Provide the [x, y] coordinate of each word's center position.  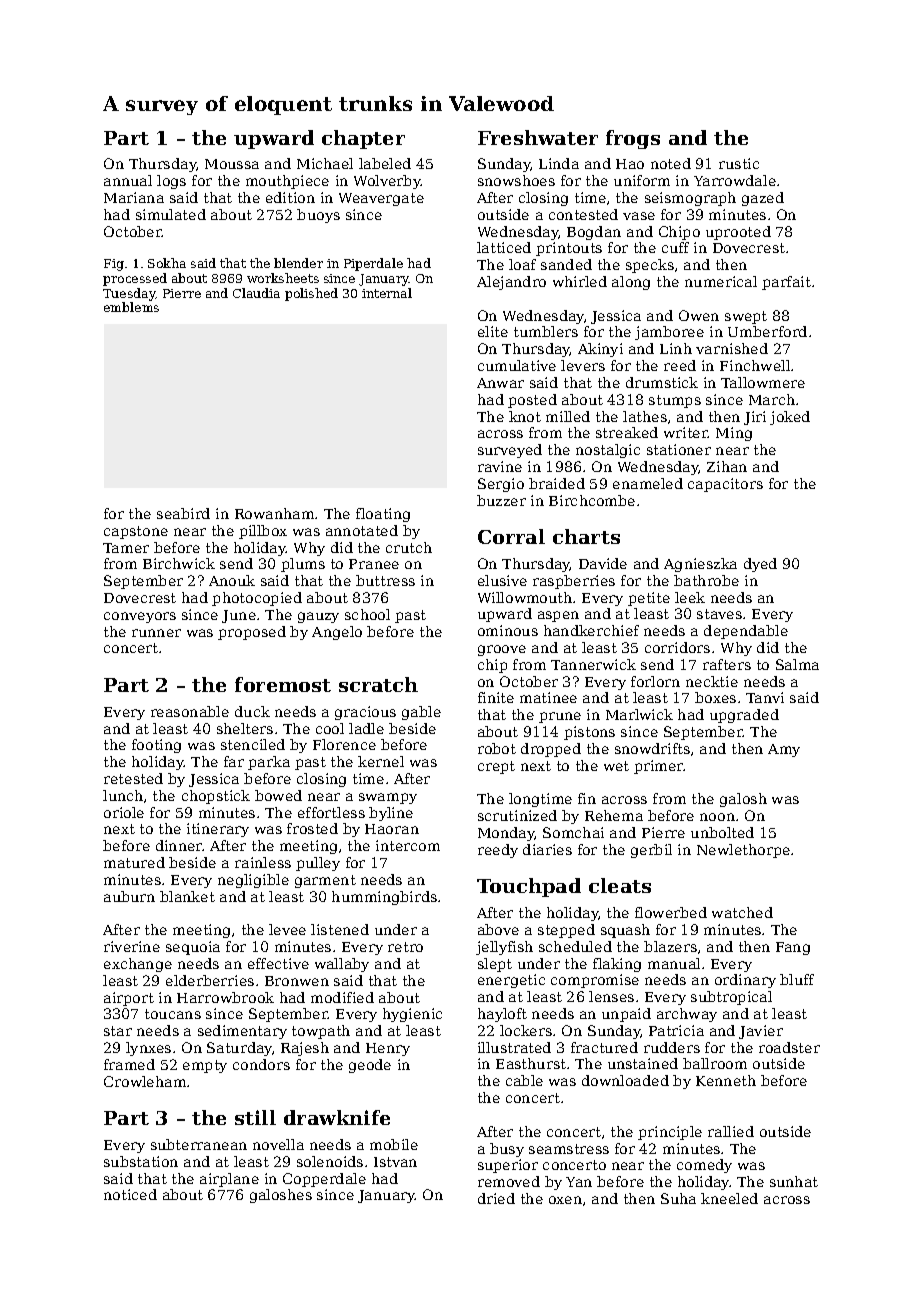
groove [502, 650]
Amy [784, 750]
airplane [229, 1180]
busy [507, 1150]
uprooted [738, 233]
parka [269, 763]
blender [298, 263]
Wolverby [387, 182]
